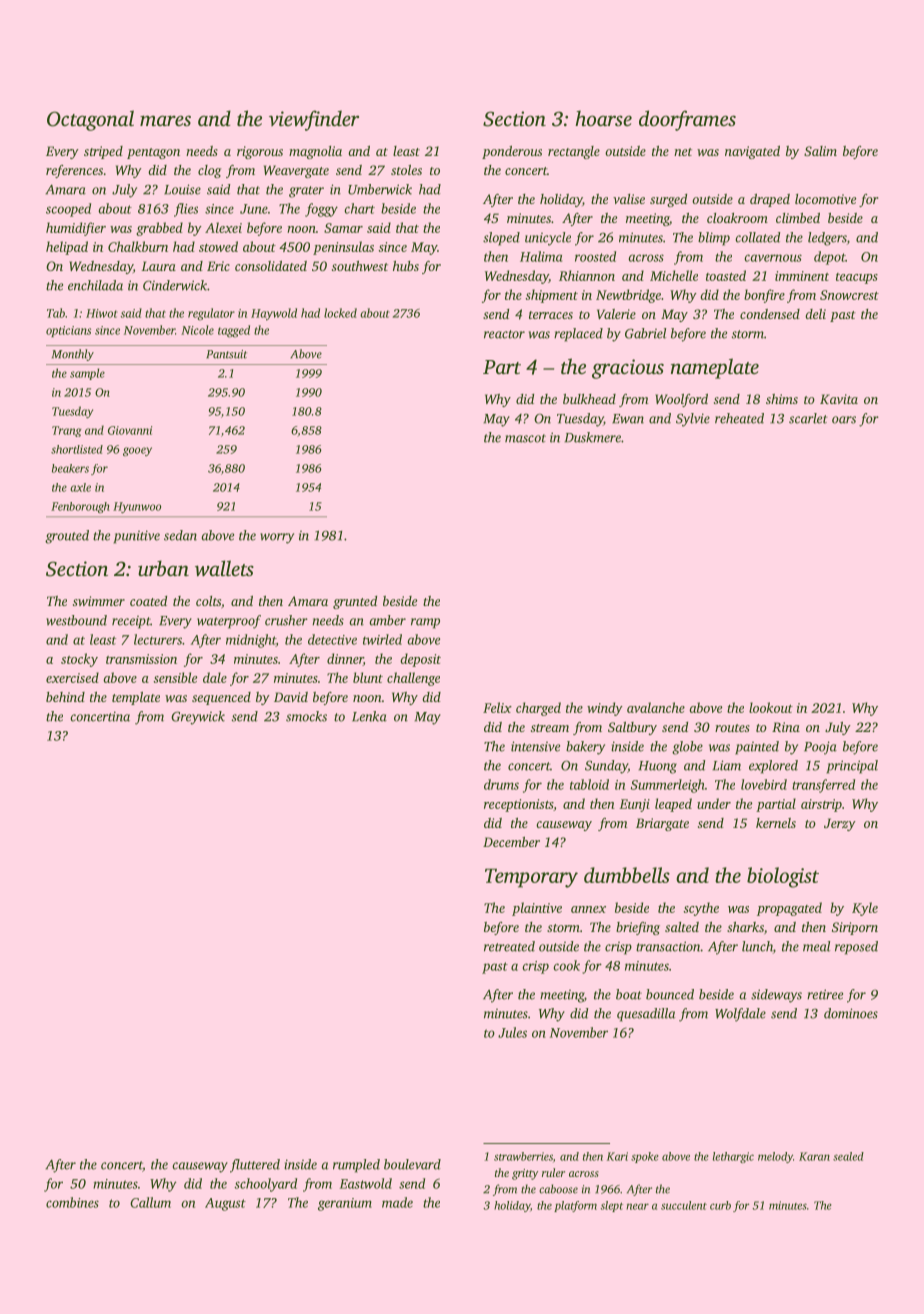 Image resolution: width=924 pixels, height=1314 pixels. What do you see at coordinates (229, 622) in the image?
I see `waterproof` at bounding box center [229, 622].
